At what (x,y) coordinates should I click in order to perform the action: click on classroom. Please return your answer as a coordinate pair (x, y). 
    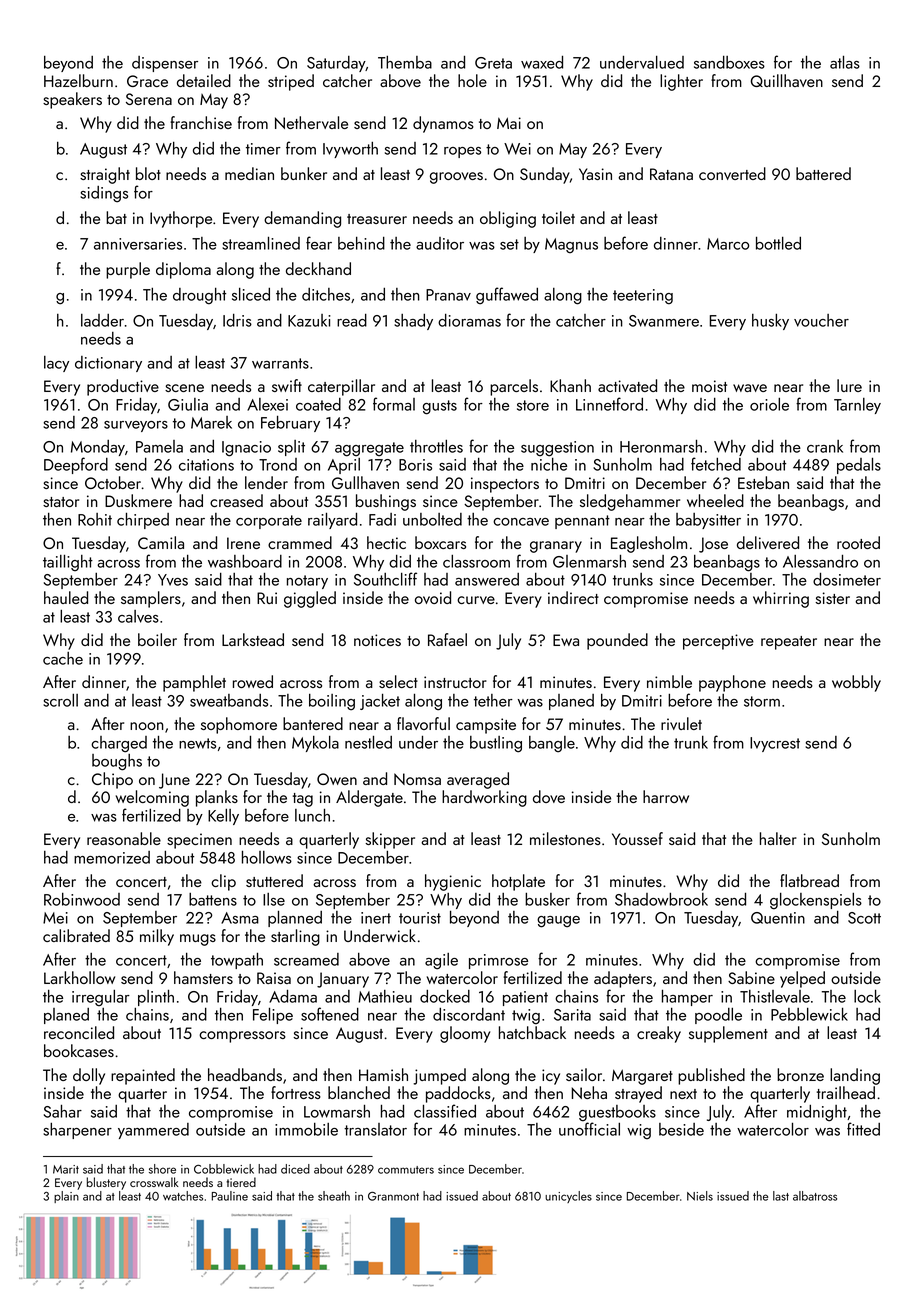
    Looking at the image, I should click on (476, 561).
